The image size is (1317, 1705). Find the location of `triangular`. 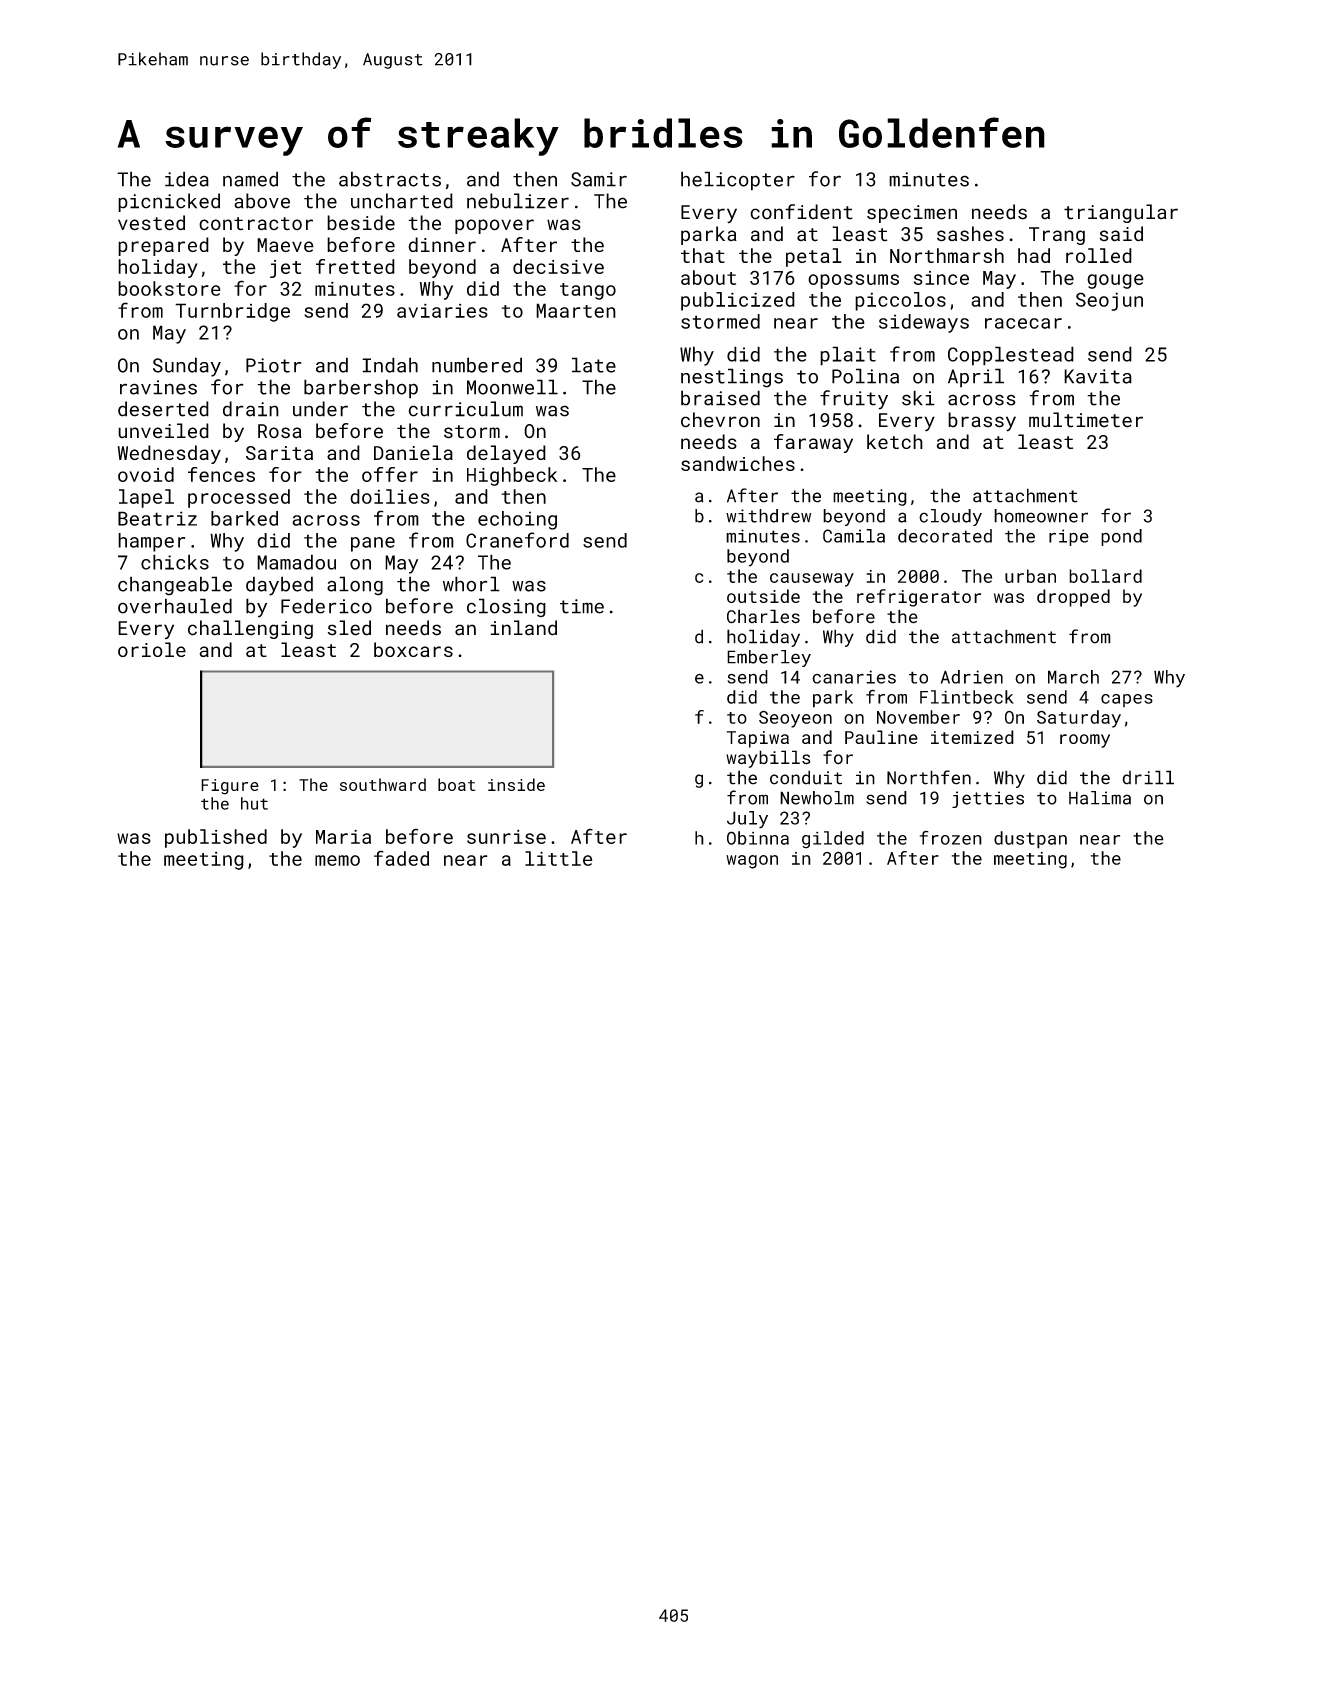

triangular is located at coordinates (1121, 213).
